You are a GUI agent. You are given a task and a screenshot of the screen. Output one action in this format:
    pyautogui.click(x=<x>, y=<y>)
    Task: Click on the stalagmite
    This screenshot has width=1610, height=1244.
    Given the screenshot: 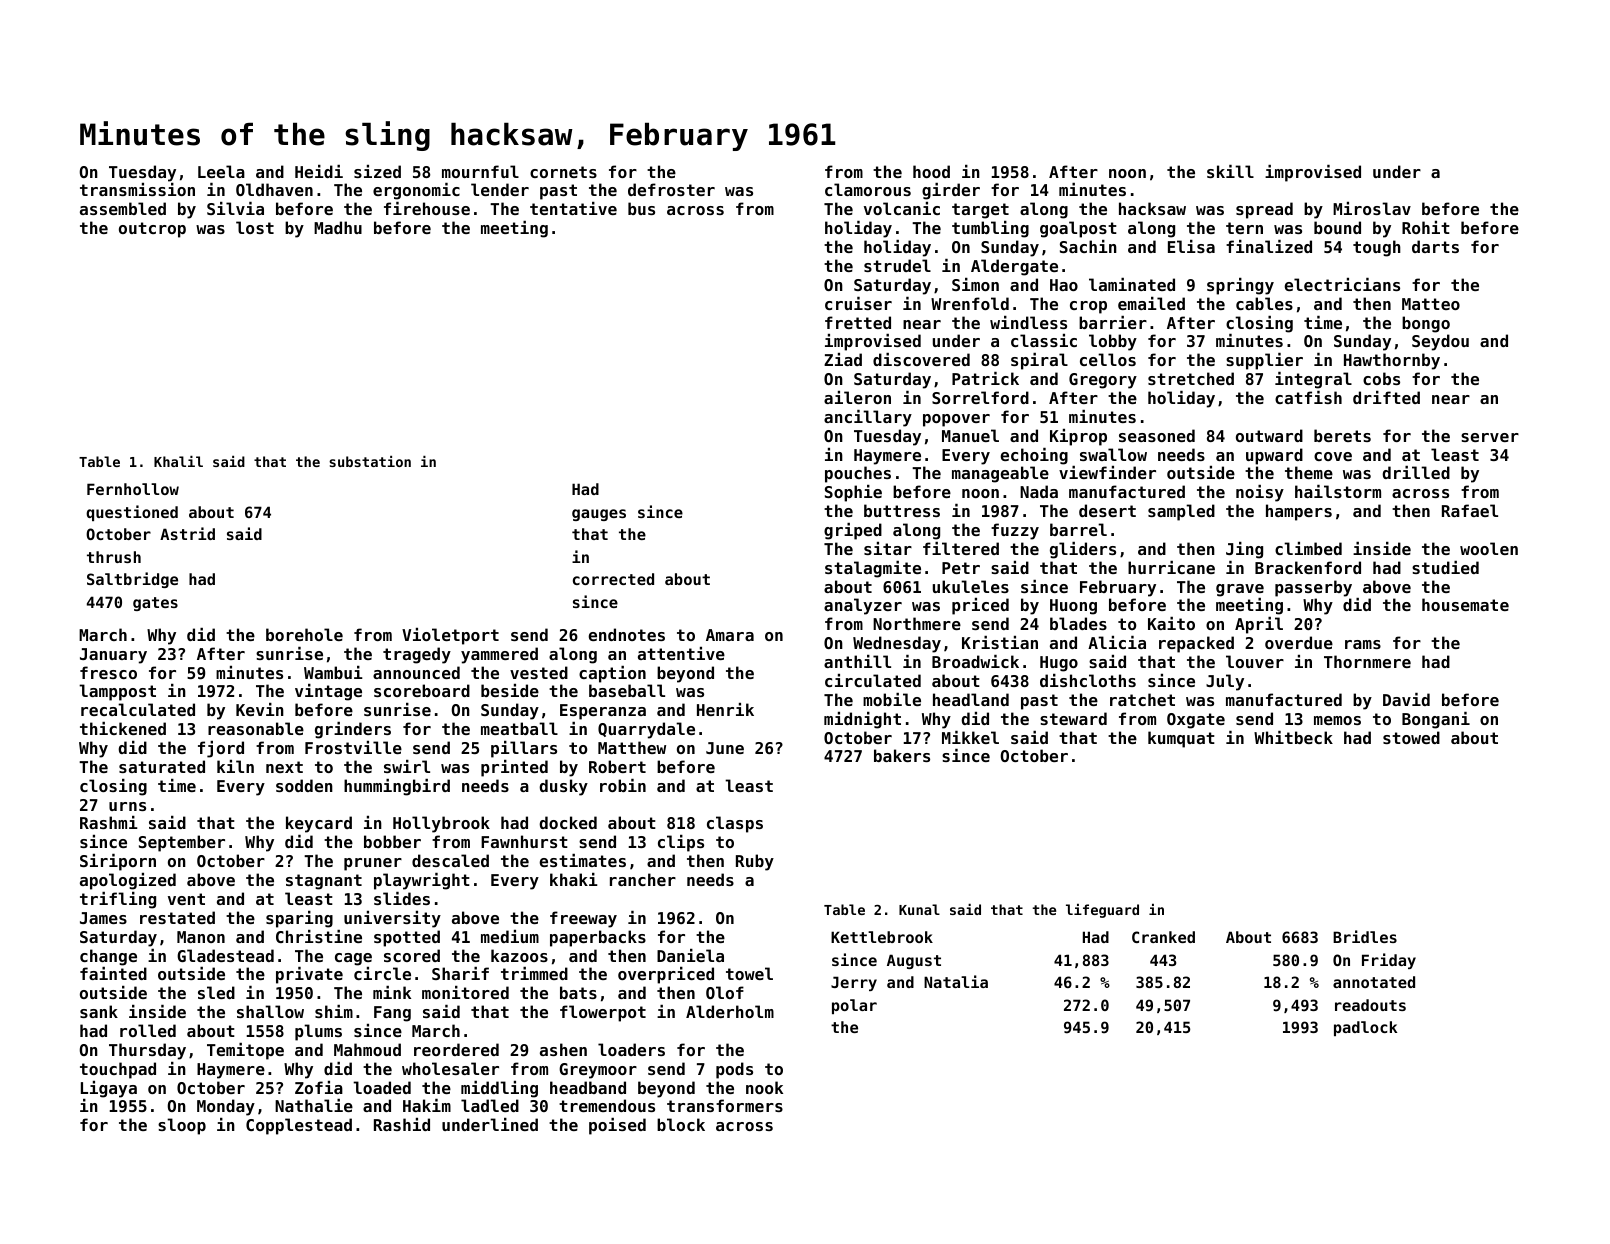 What is the action you would take?
    pyautogui.click(x=873, y=569)
